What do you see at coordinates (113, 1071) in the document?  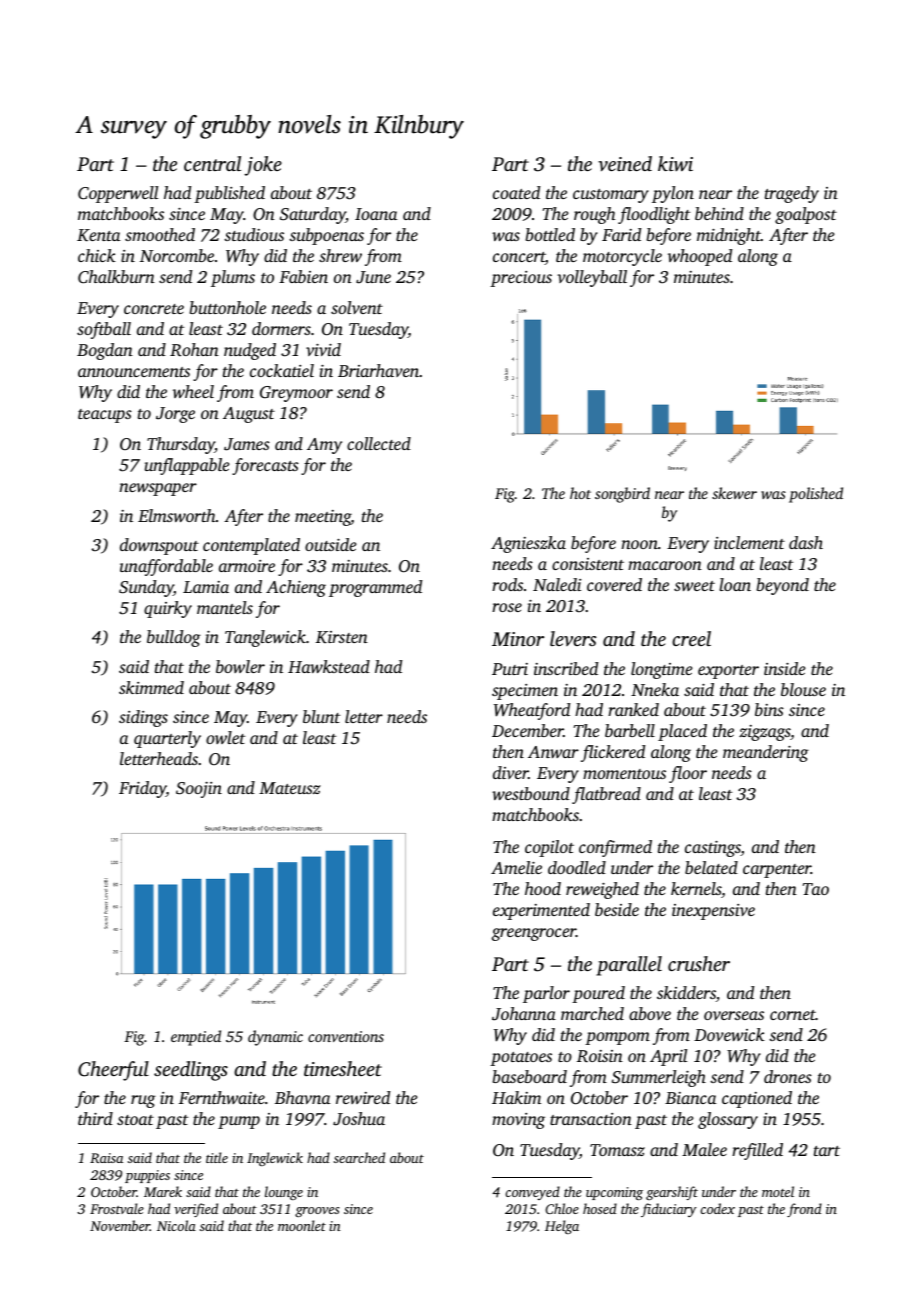 I see `Cheerful` at bounding box center [113, 1071].
